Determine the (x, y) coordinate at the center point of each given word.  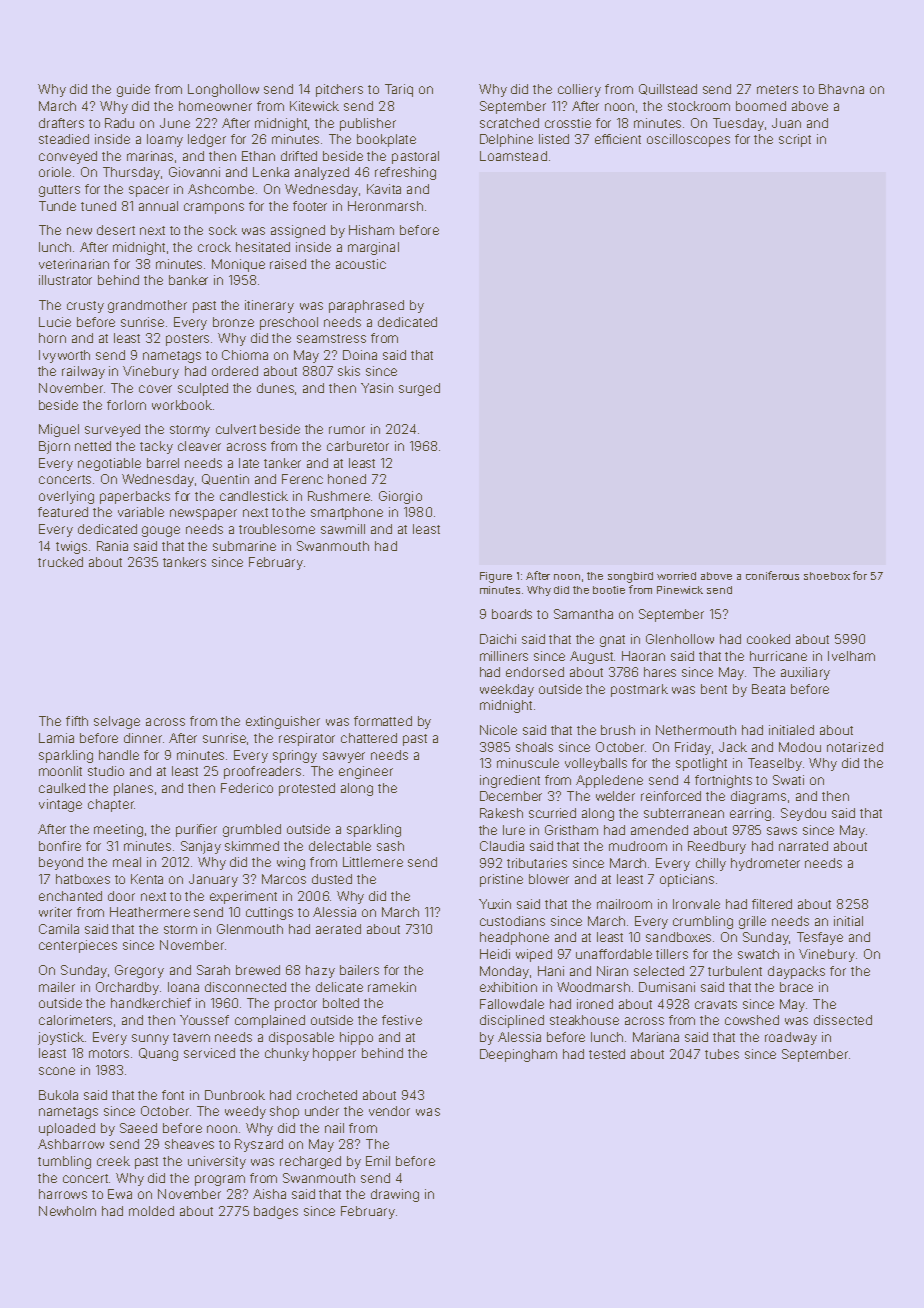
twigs (71, 547)
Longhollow (223, 90)
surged (419, 389)
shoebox (827, 576)
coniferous (772, 575)
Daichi (498, 639)
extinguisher (283, 722)
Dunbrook (235, 1095)
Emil (378, 1161)
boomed (761, 106)
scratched (509, 123)
